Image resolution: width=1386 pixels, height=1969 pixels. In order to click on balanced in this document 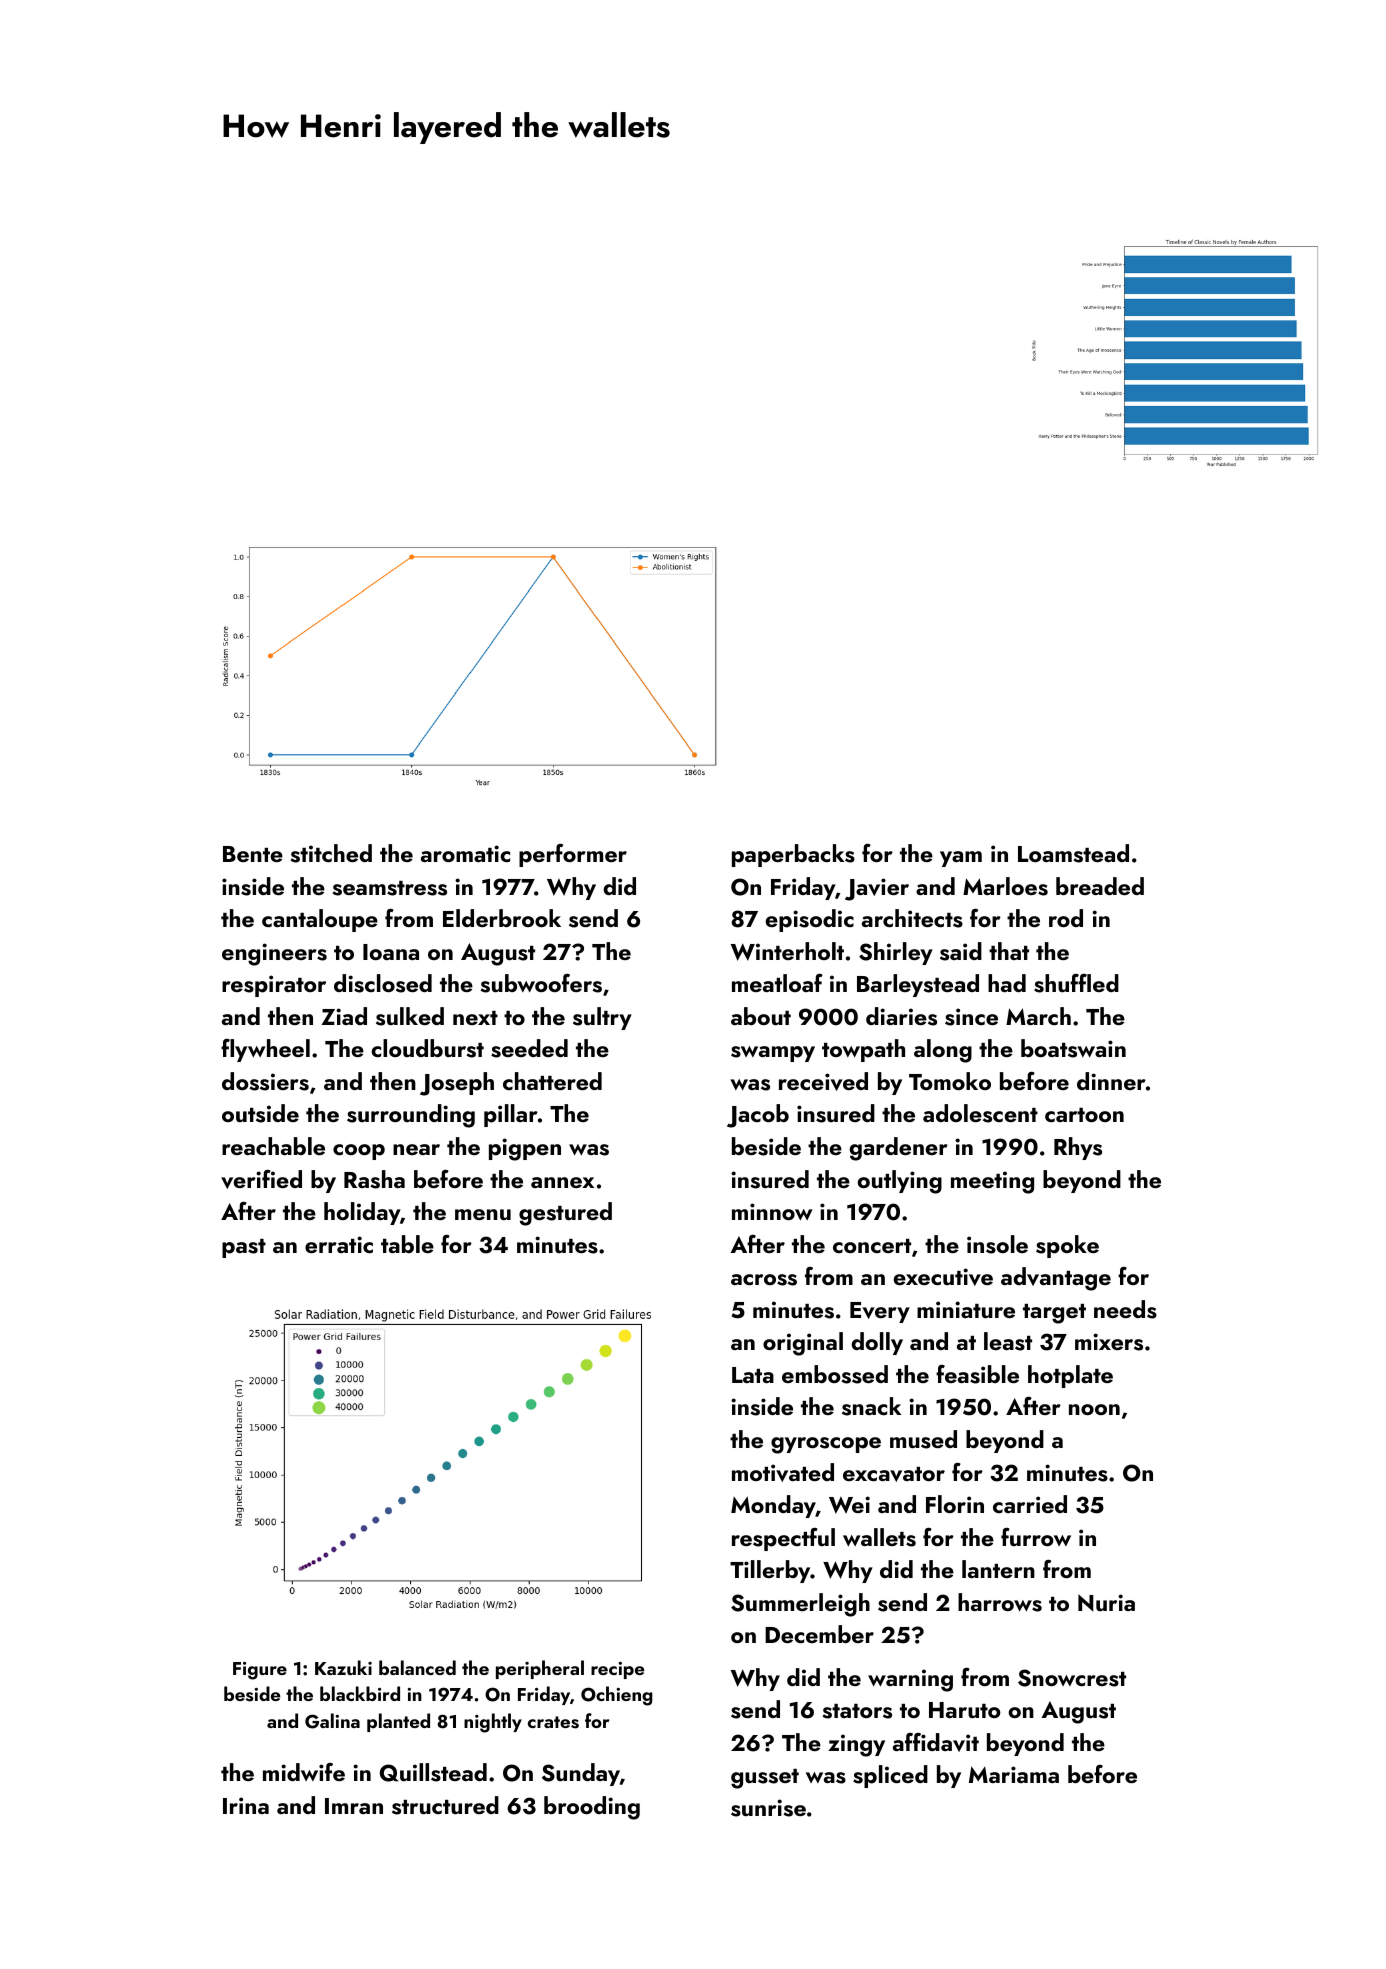, I will do `click(417, 1667)`.
